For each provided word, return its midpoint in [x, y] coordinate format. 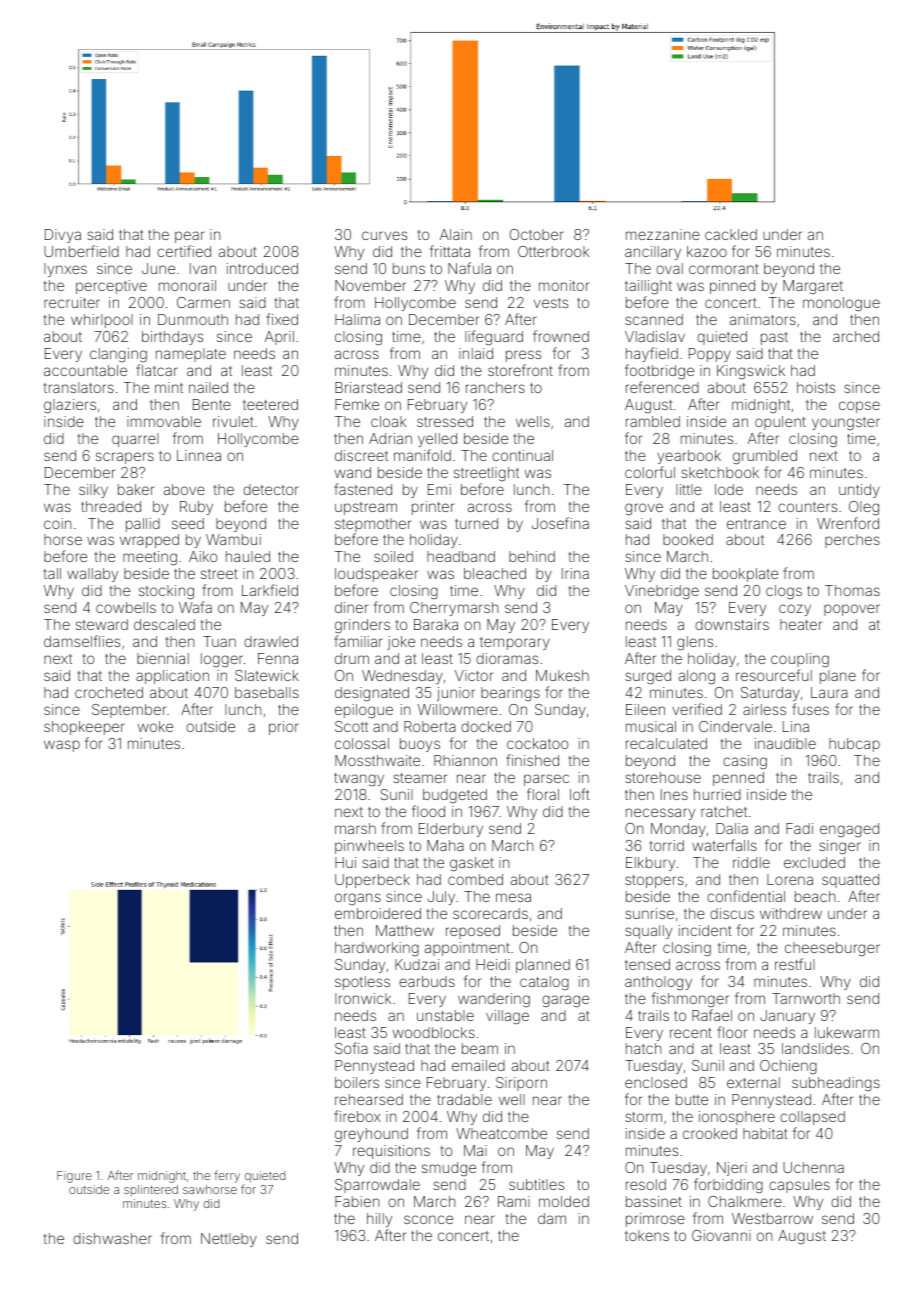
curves [384, 235]
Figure [74, 1177]
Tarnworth [806, 998]
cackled [731, 234]
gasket [472, 864]
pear [190, 237]
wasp [62, 746]
